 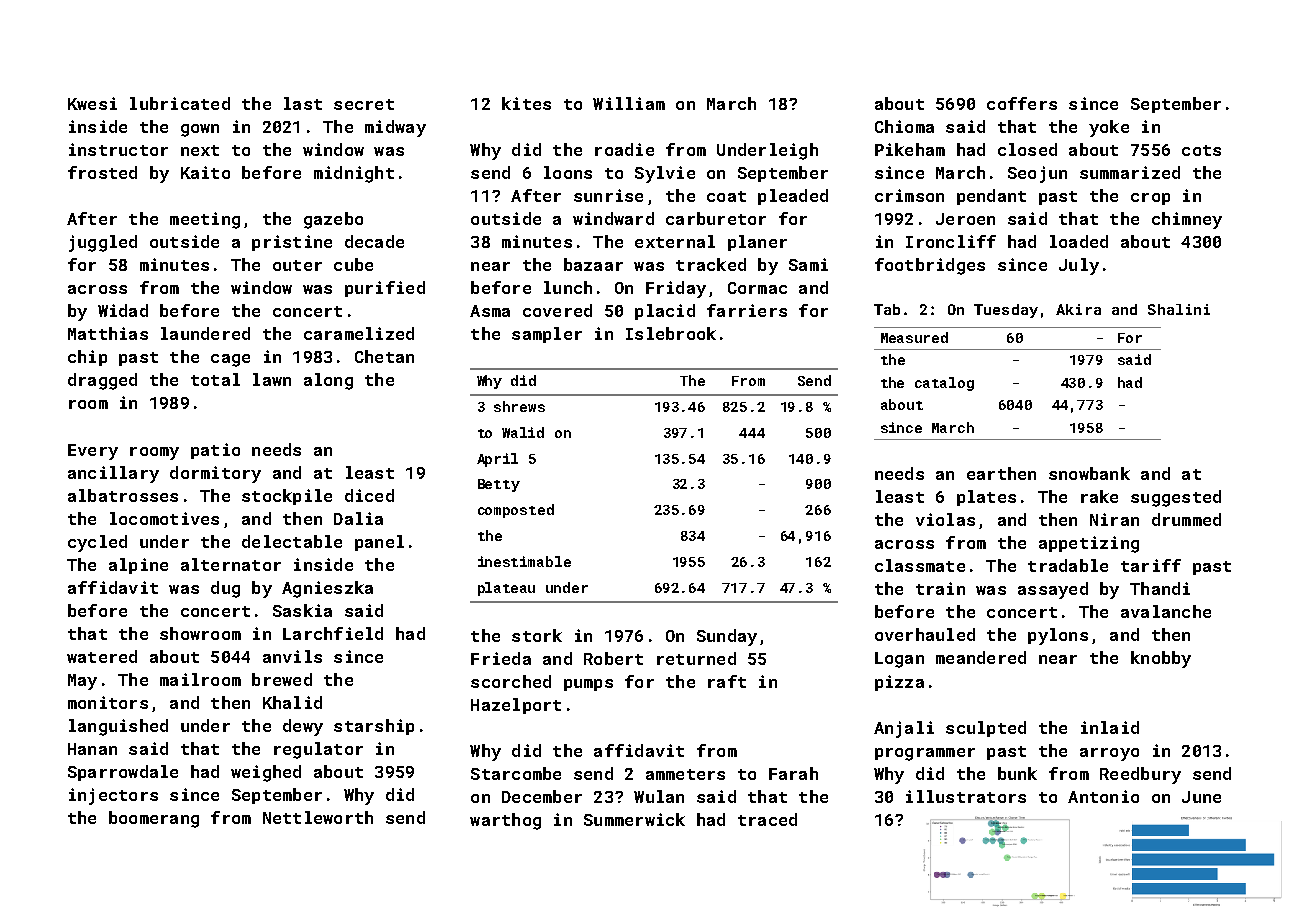 What do you see at coordinates (1110, 727) in the screenshot?
I see `inlaid` at bounding box center [1110, 727].
